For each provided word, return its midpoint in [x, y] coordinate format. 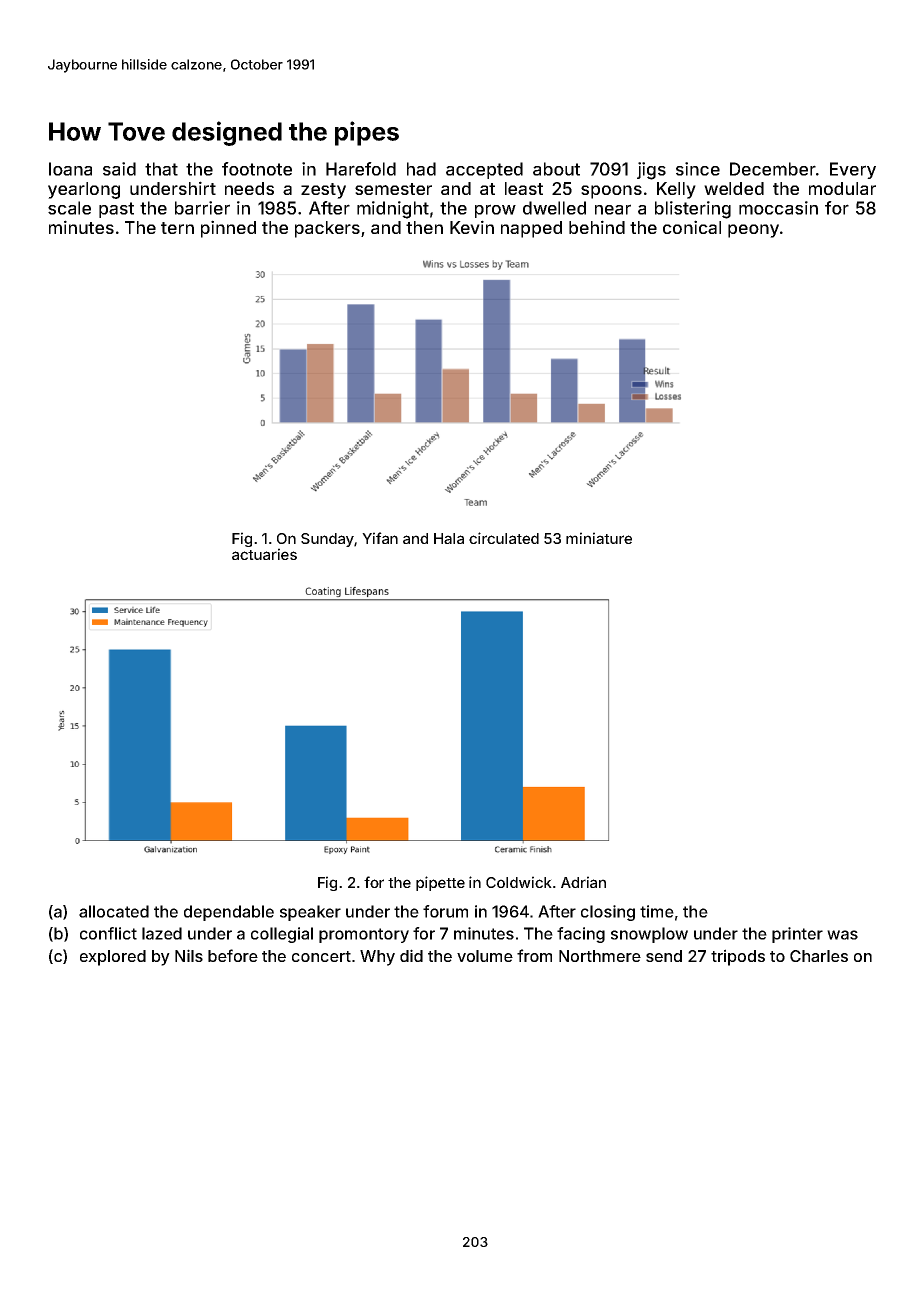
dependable [229, 913]
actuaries [264, 554]
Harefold [361, 169]
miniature [599, 538]
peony [753, 231]
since [698, 169]
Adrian [583, 882]
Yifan [380, 538]
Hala [449, 538]
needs [249, 188]
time [657, 911]
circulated [504, 538]
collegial [282, 935]
